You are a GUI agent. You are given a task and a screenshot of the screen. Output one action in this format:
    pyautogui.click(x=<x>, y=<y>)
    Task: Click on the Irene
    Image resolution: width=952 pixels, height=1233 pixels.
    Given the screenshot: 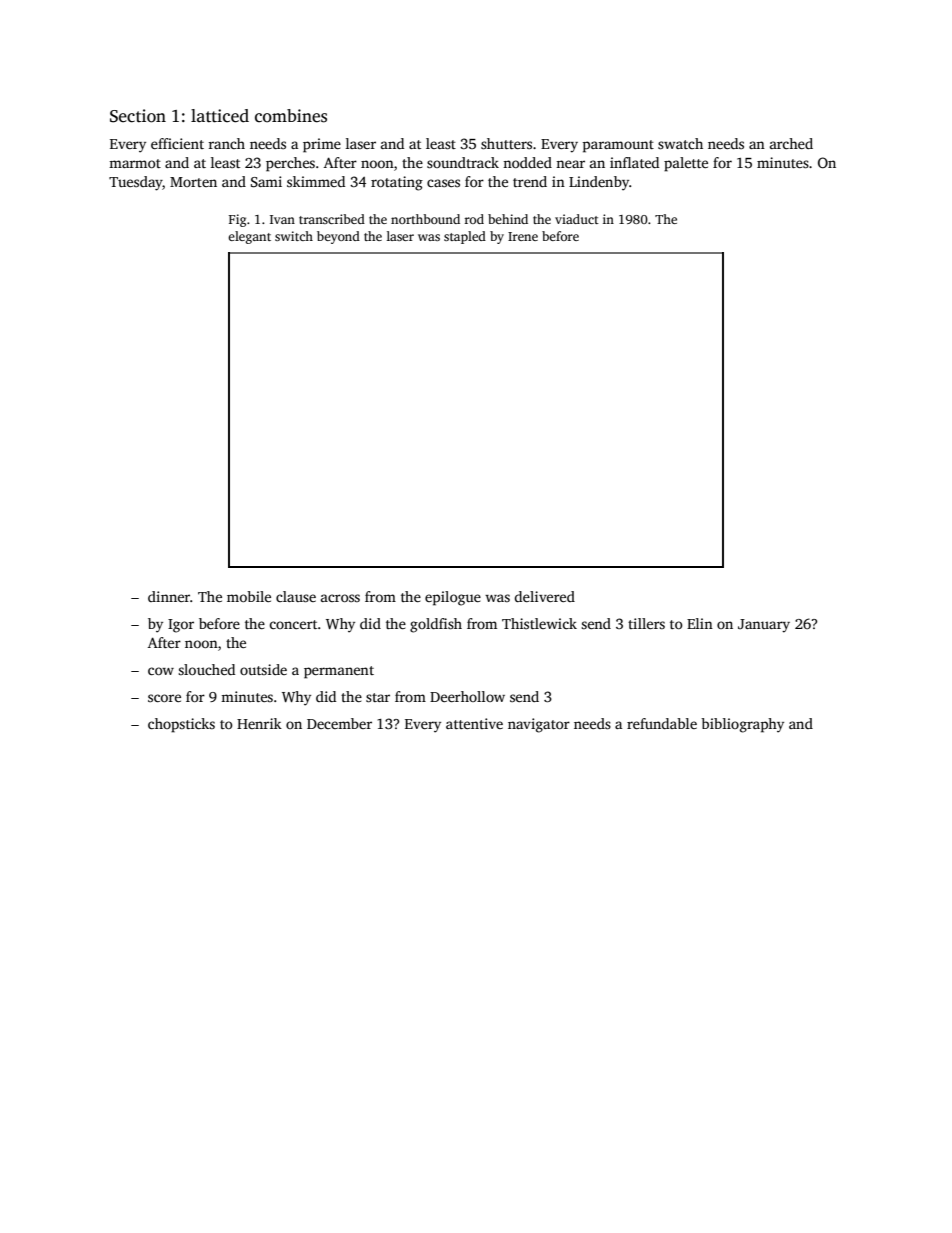 What is the action you would take?
    pyautogui.click(x=523, y=236)
